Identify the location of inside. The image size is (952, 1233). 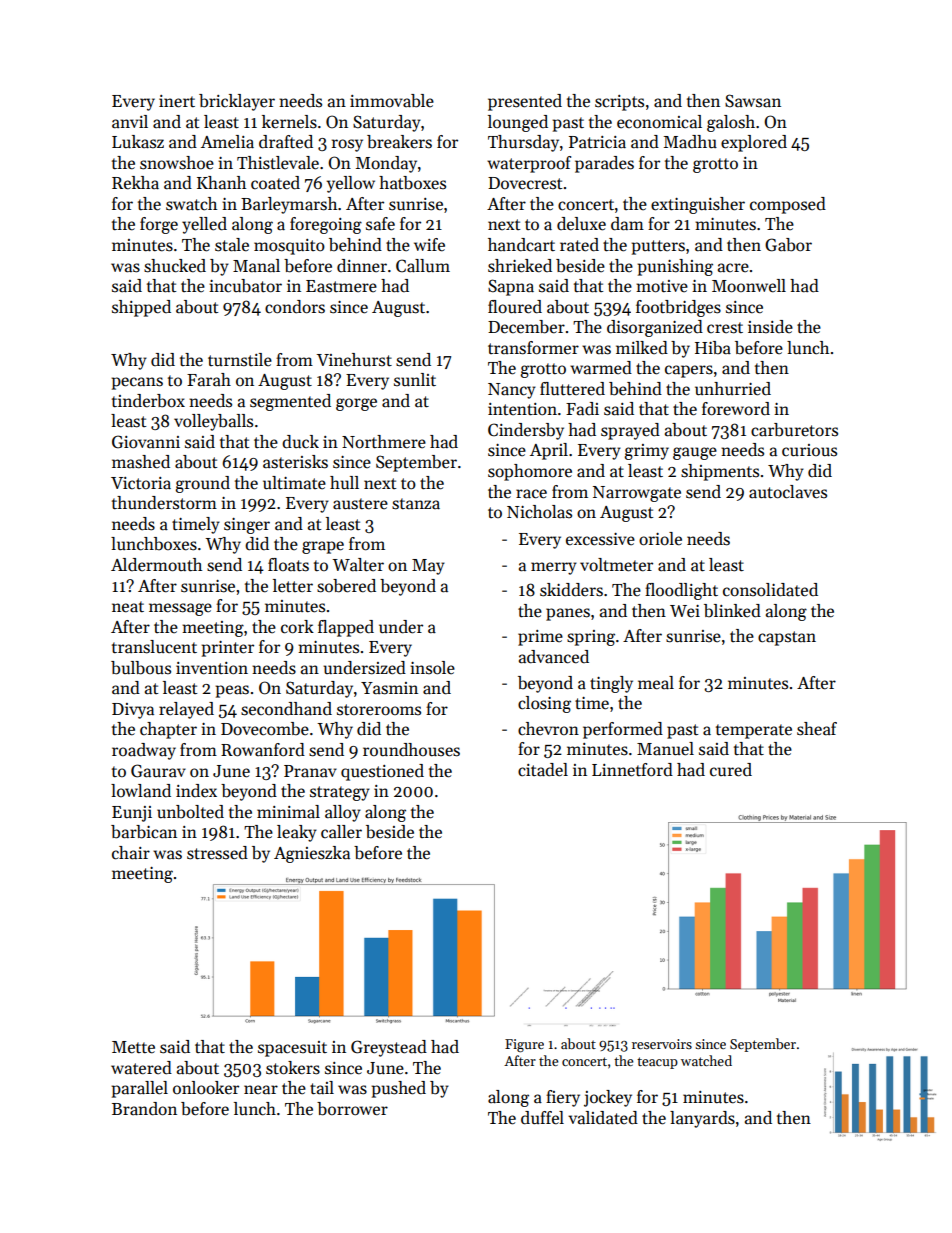
(770, 327).
